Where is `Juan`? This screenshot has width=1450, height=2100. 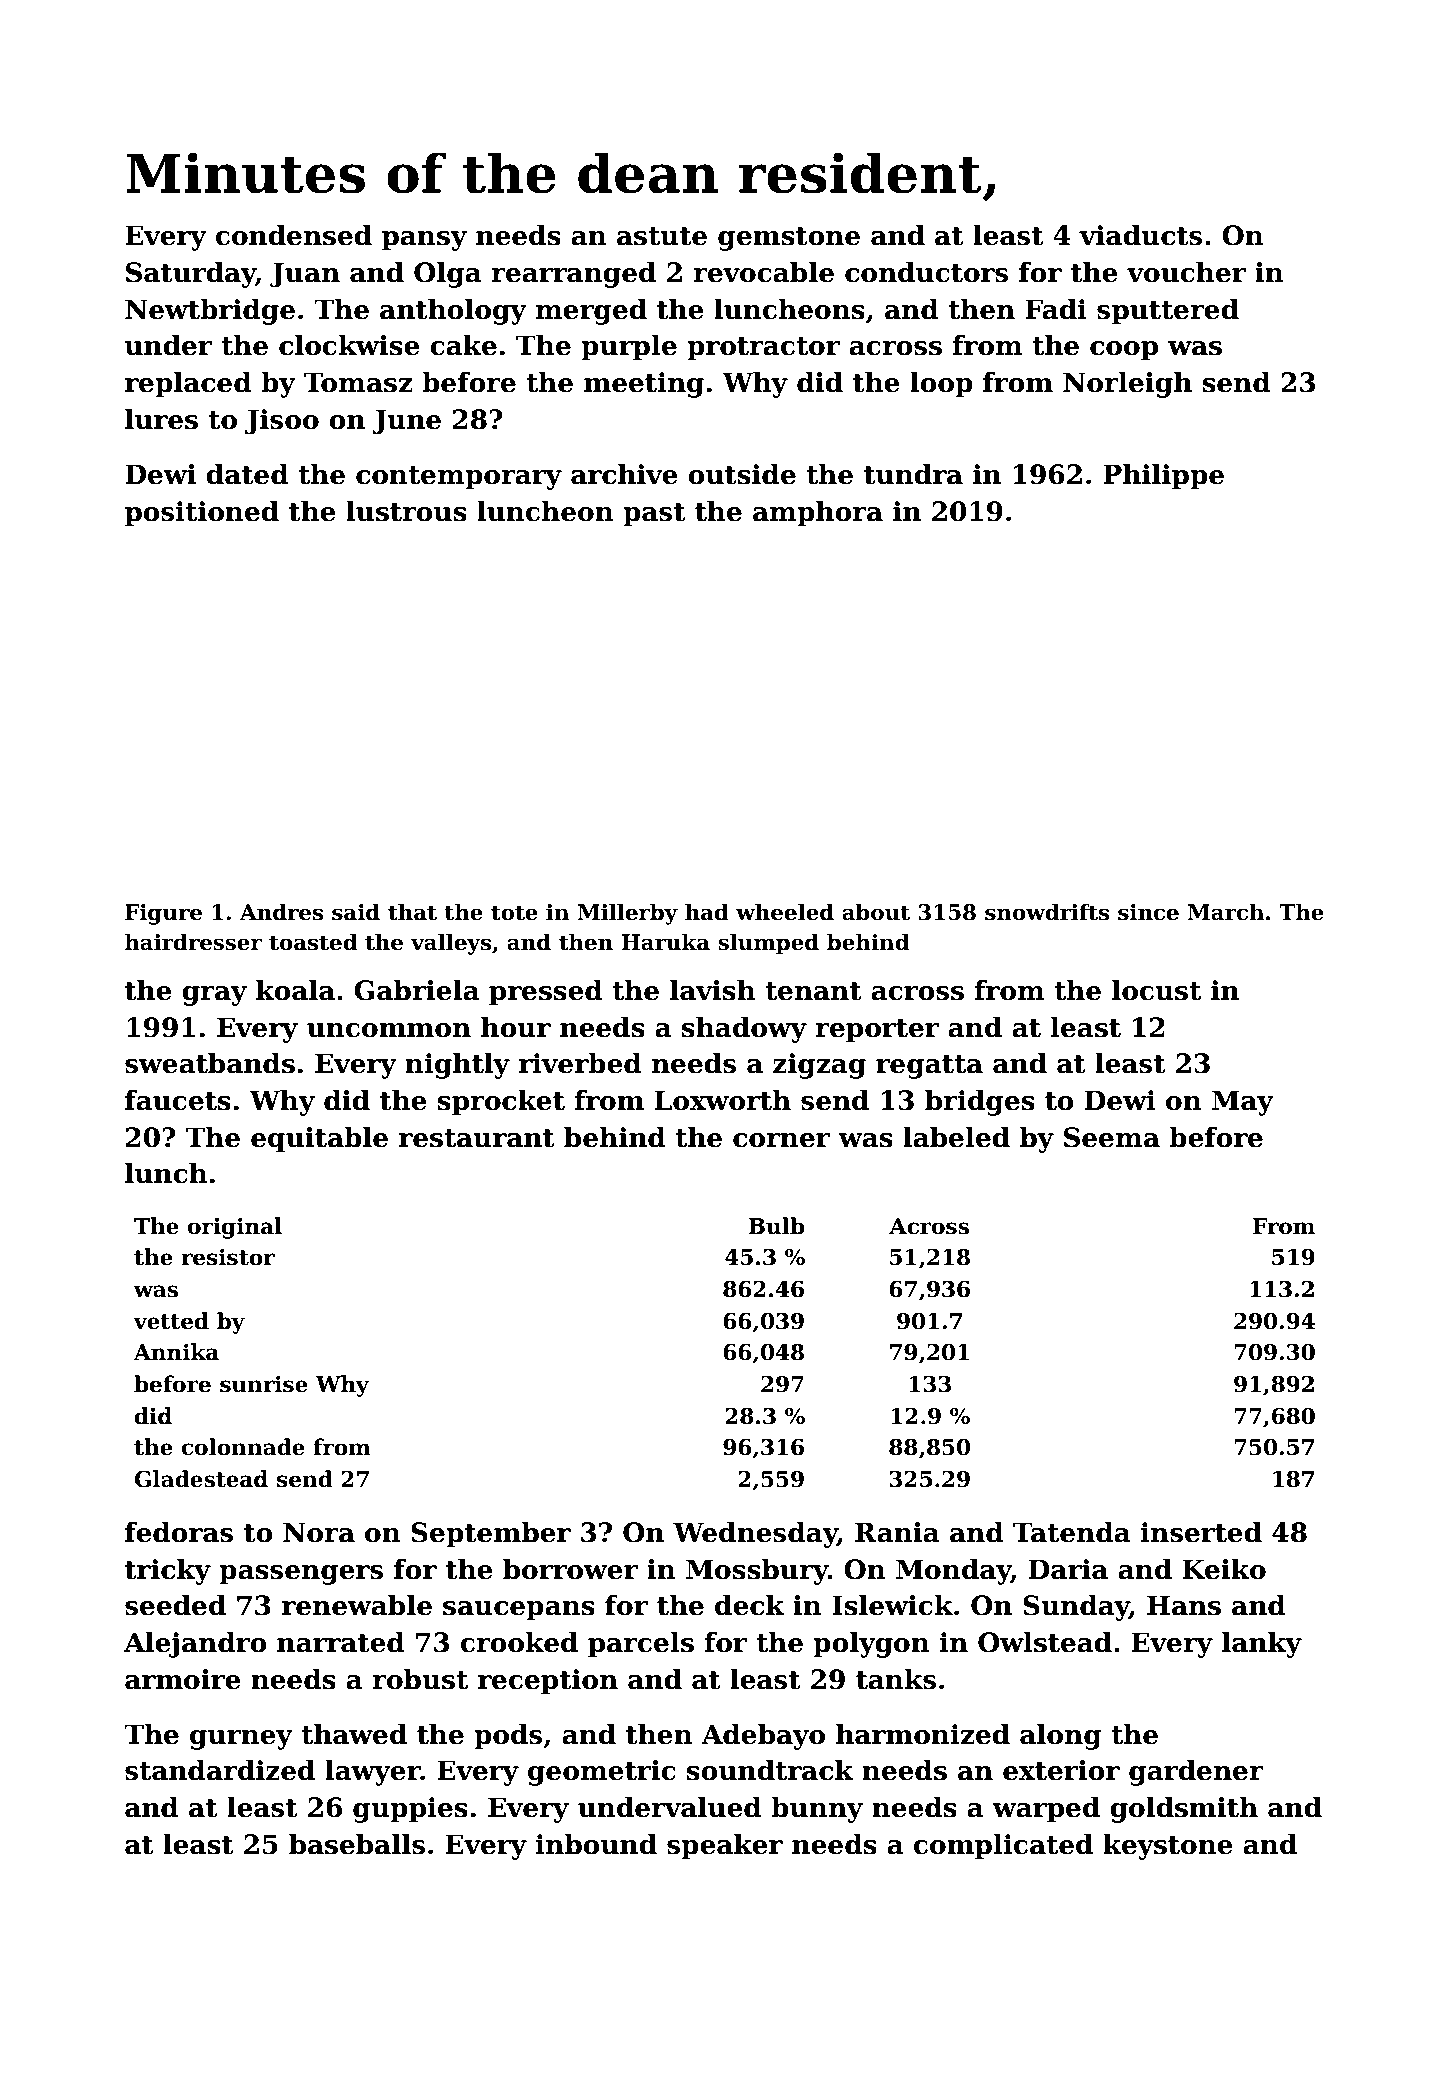 Juan is located at coordinates (305, 275).
